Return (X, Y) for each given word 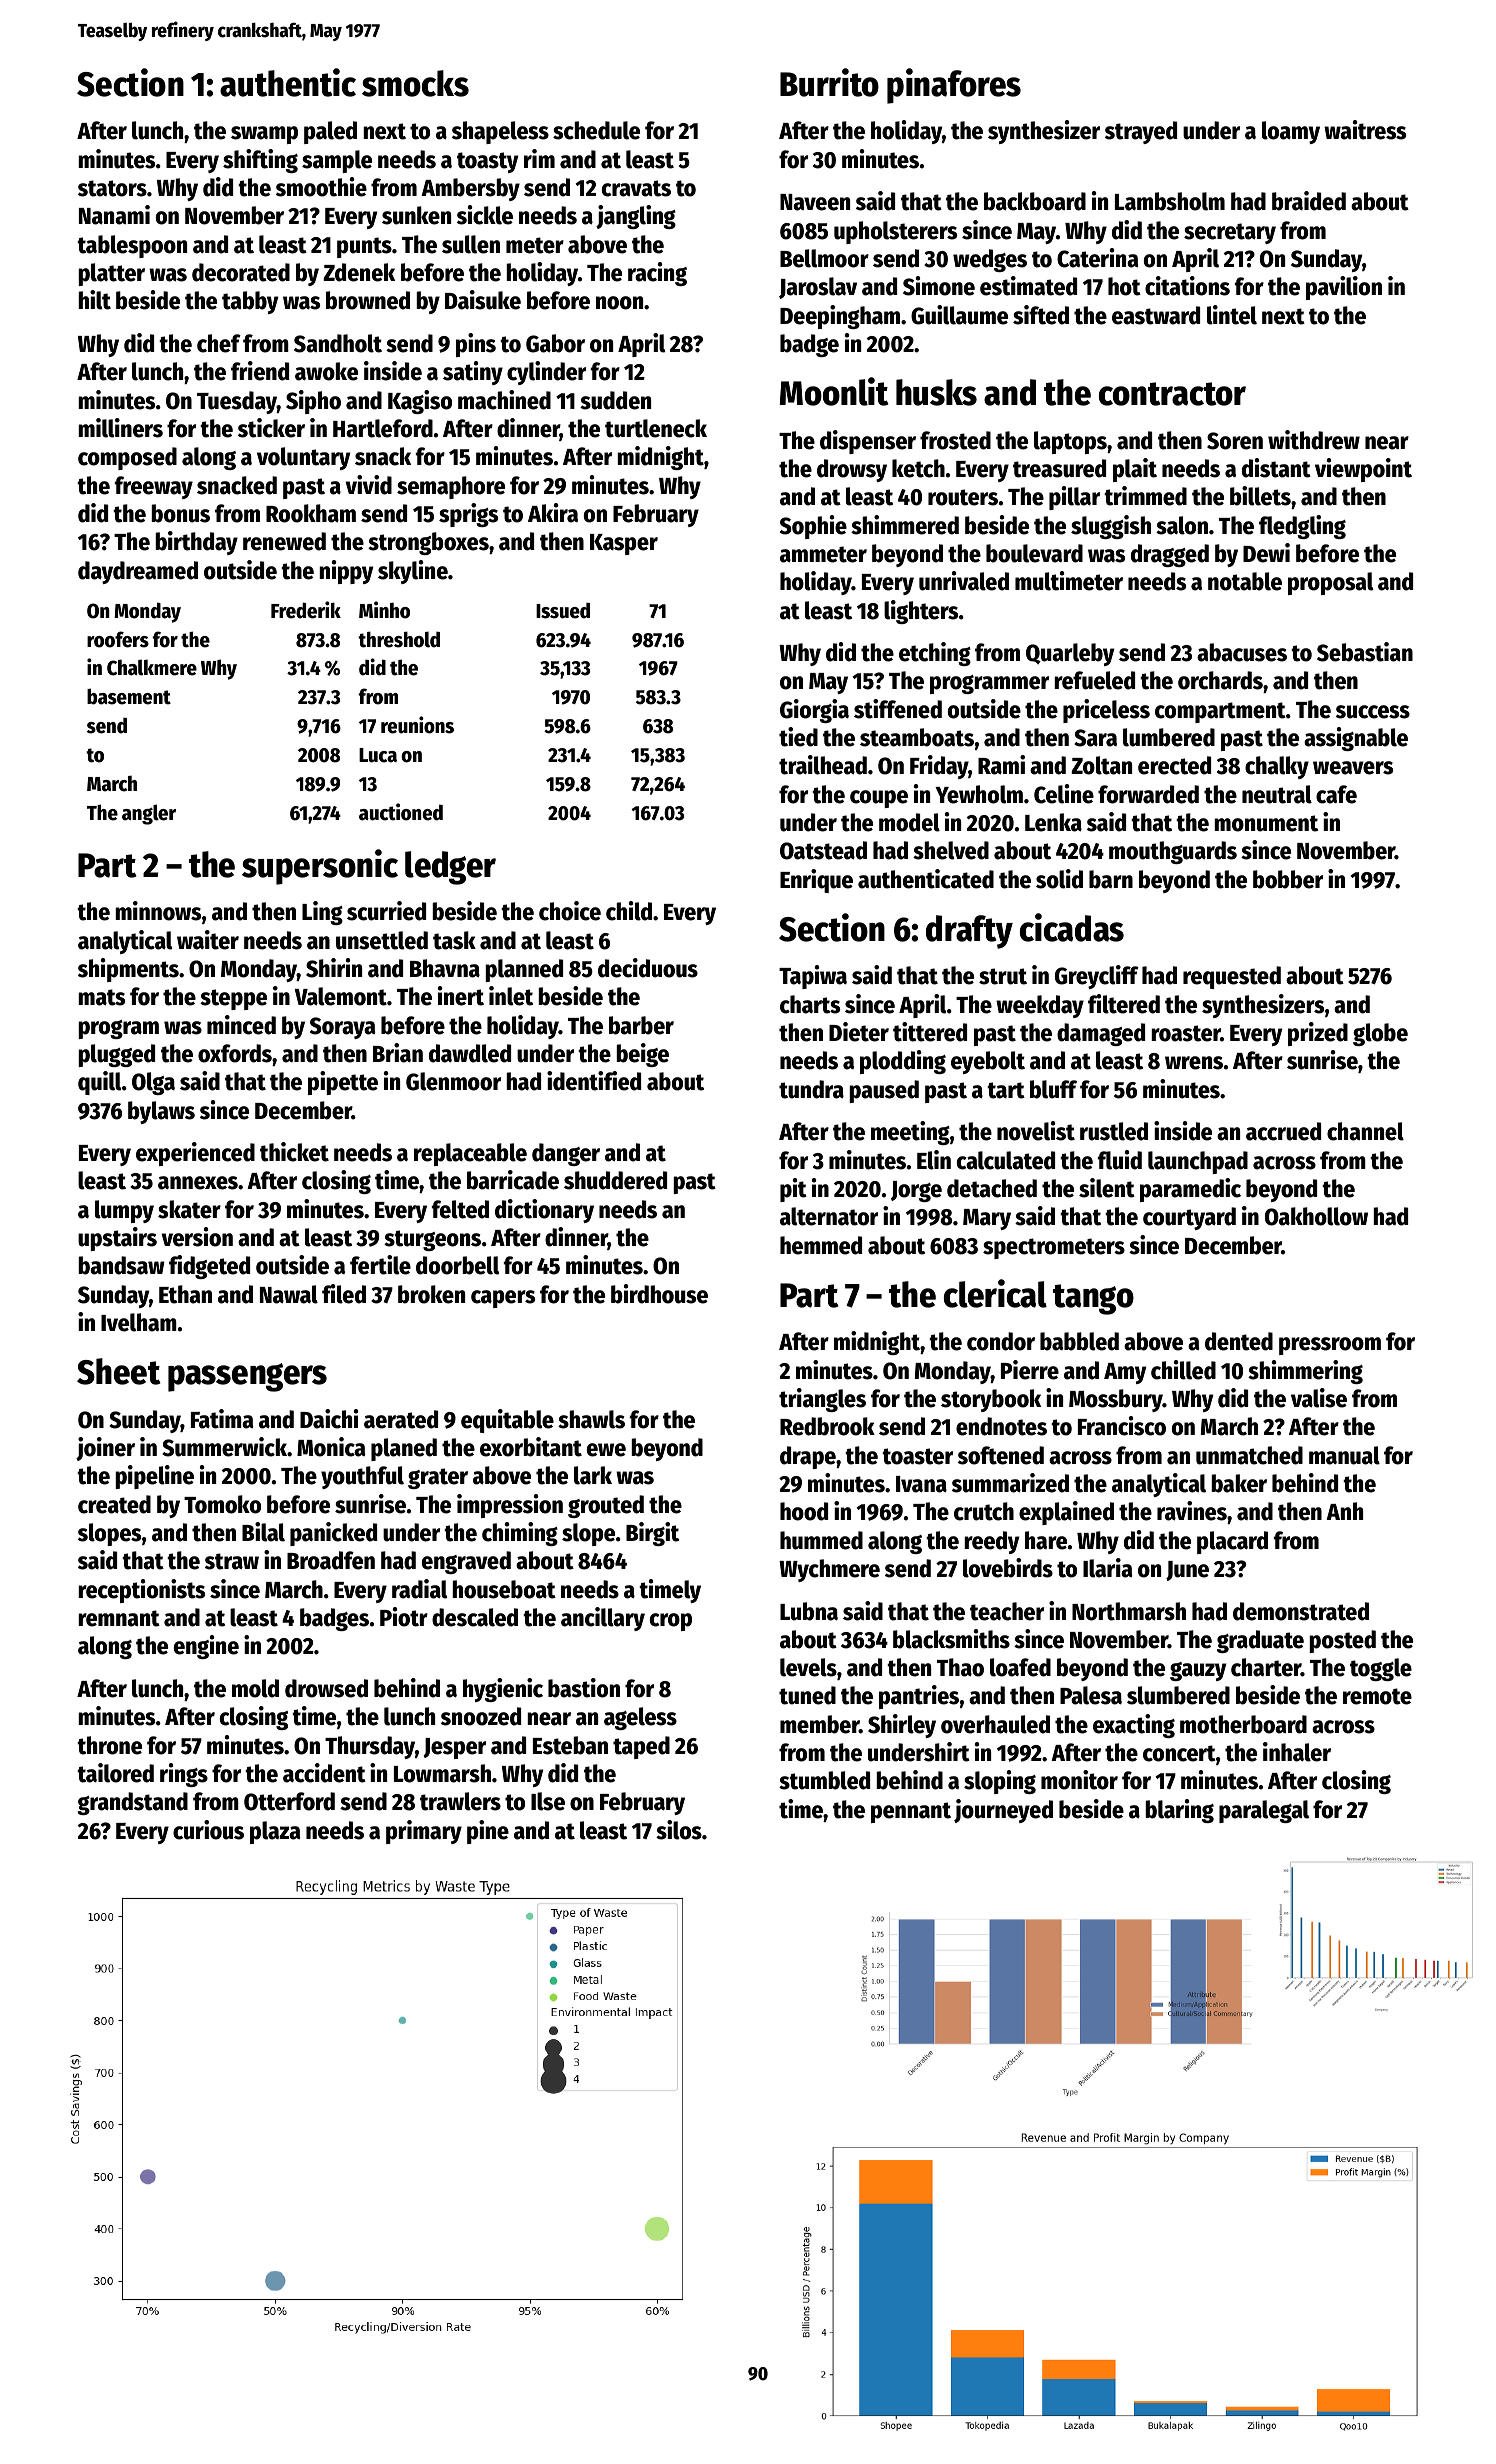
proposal (1330, 583)
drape (808, 1457)
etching (935, 654)
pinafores (954, 86)
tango (1093, 1299)
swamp (264, 135)
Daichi (329, 1419)
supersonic (320, 867)
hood (804, 1511)
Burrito (829, 82)
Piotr (404, 1617)
